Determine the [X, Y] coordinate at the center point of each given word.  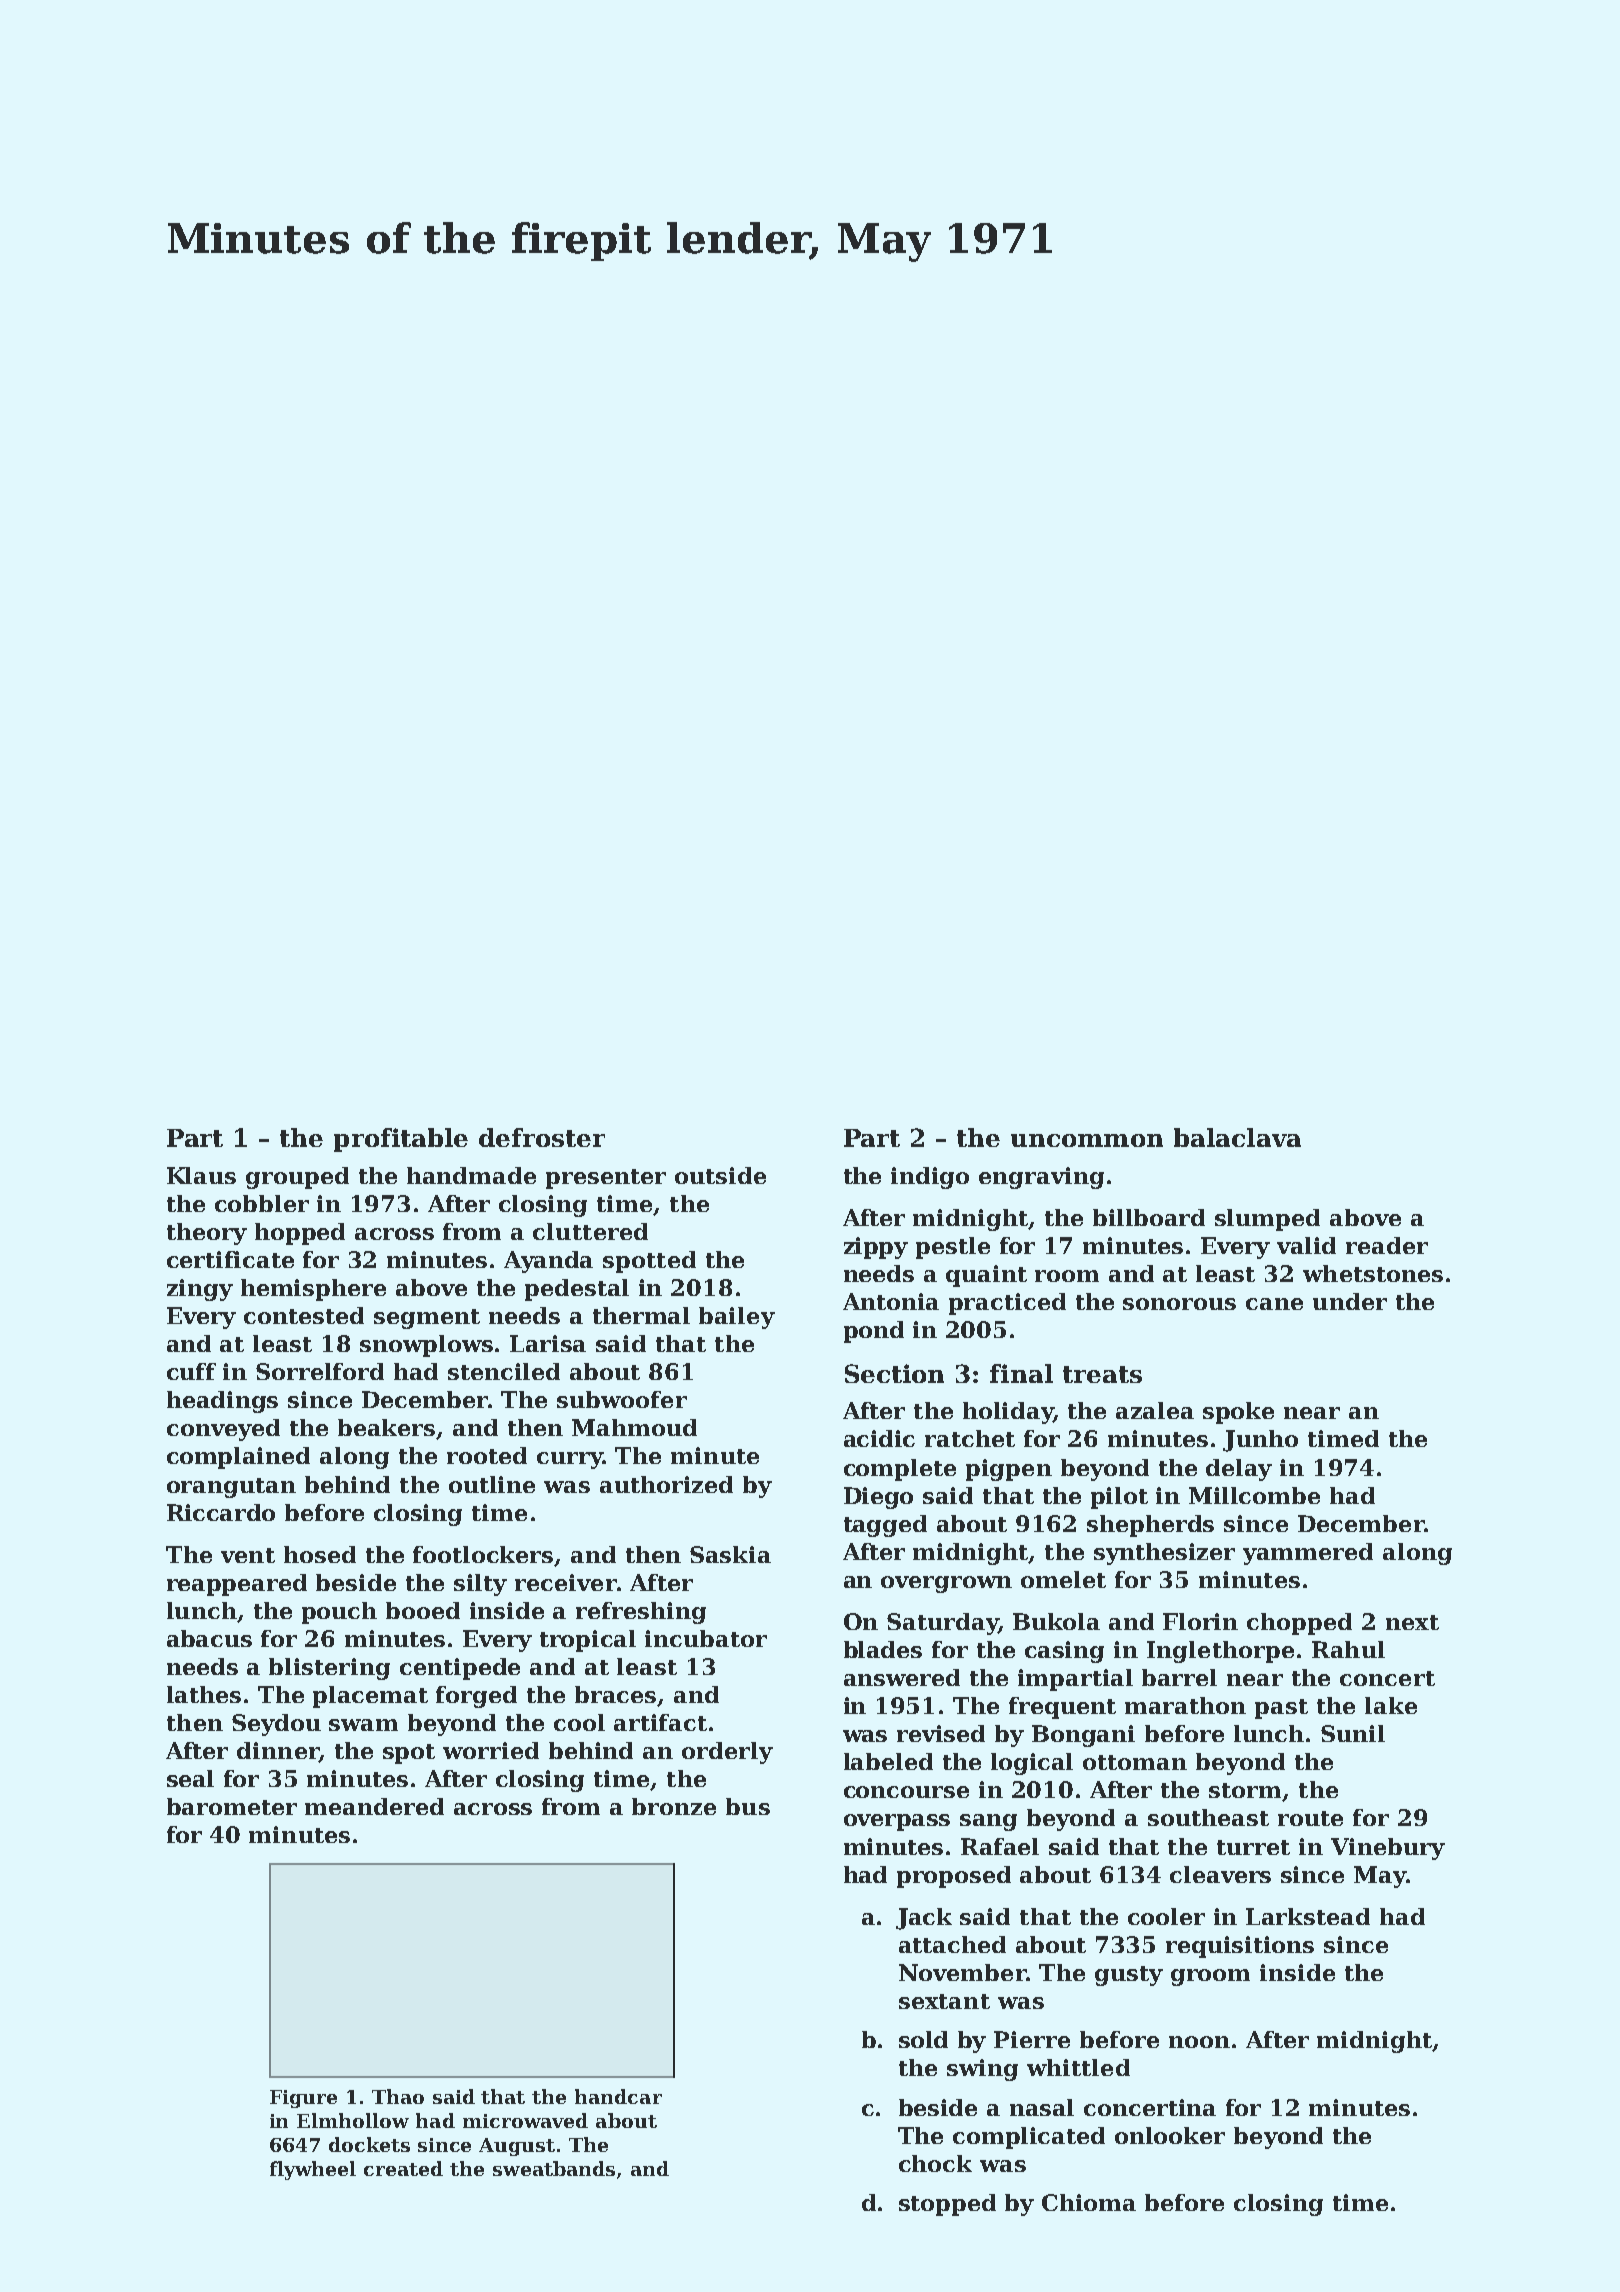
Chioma [1089, 2202]
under [1350, 1301]
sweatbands [554, 2168]
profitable [401, 1140]
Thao [398, 2096]
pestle [953, 1248]
